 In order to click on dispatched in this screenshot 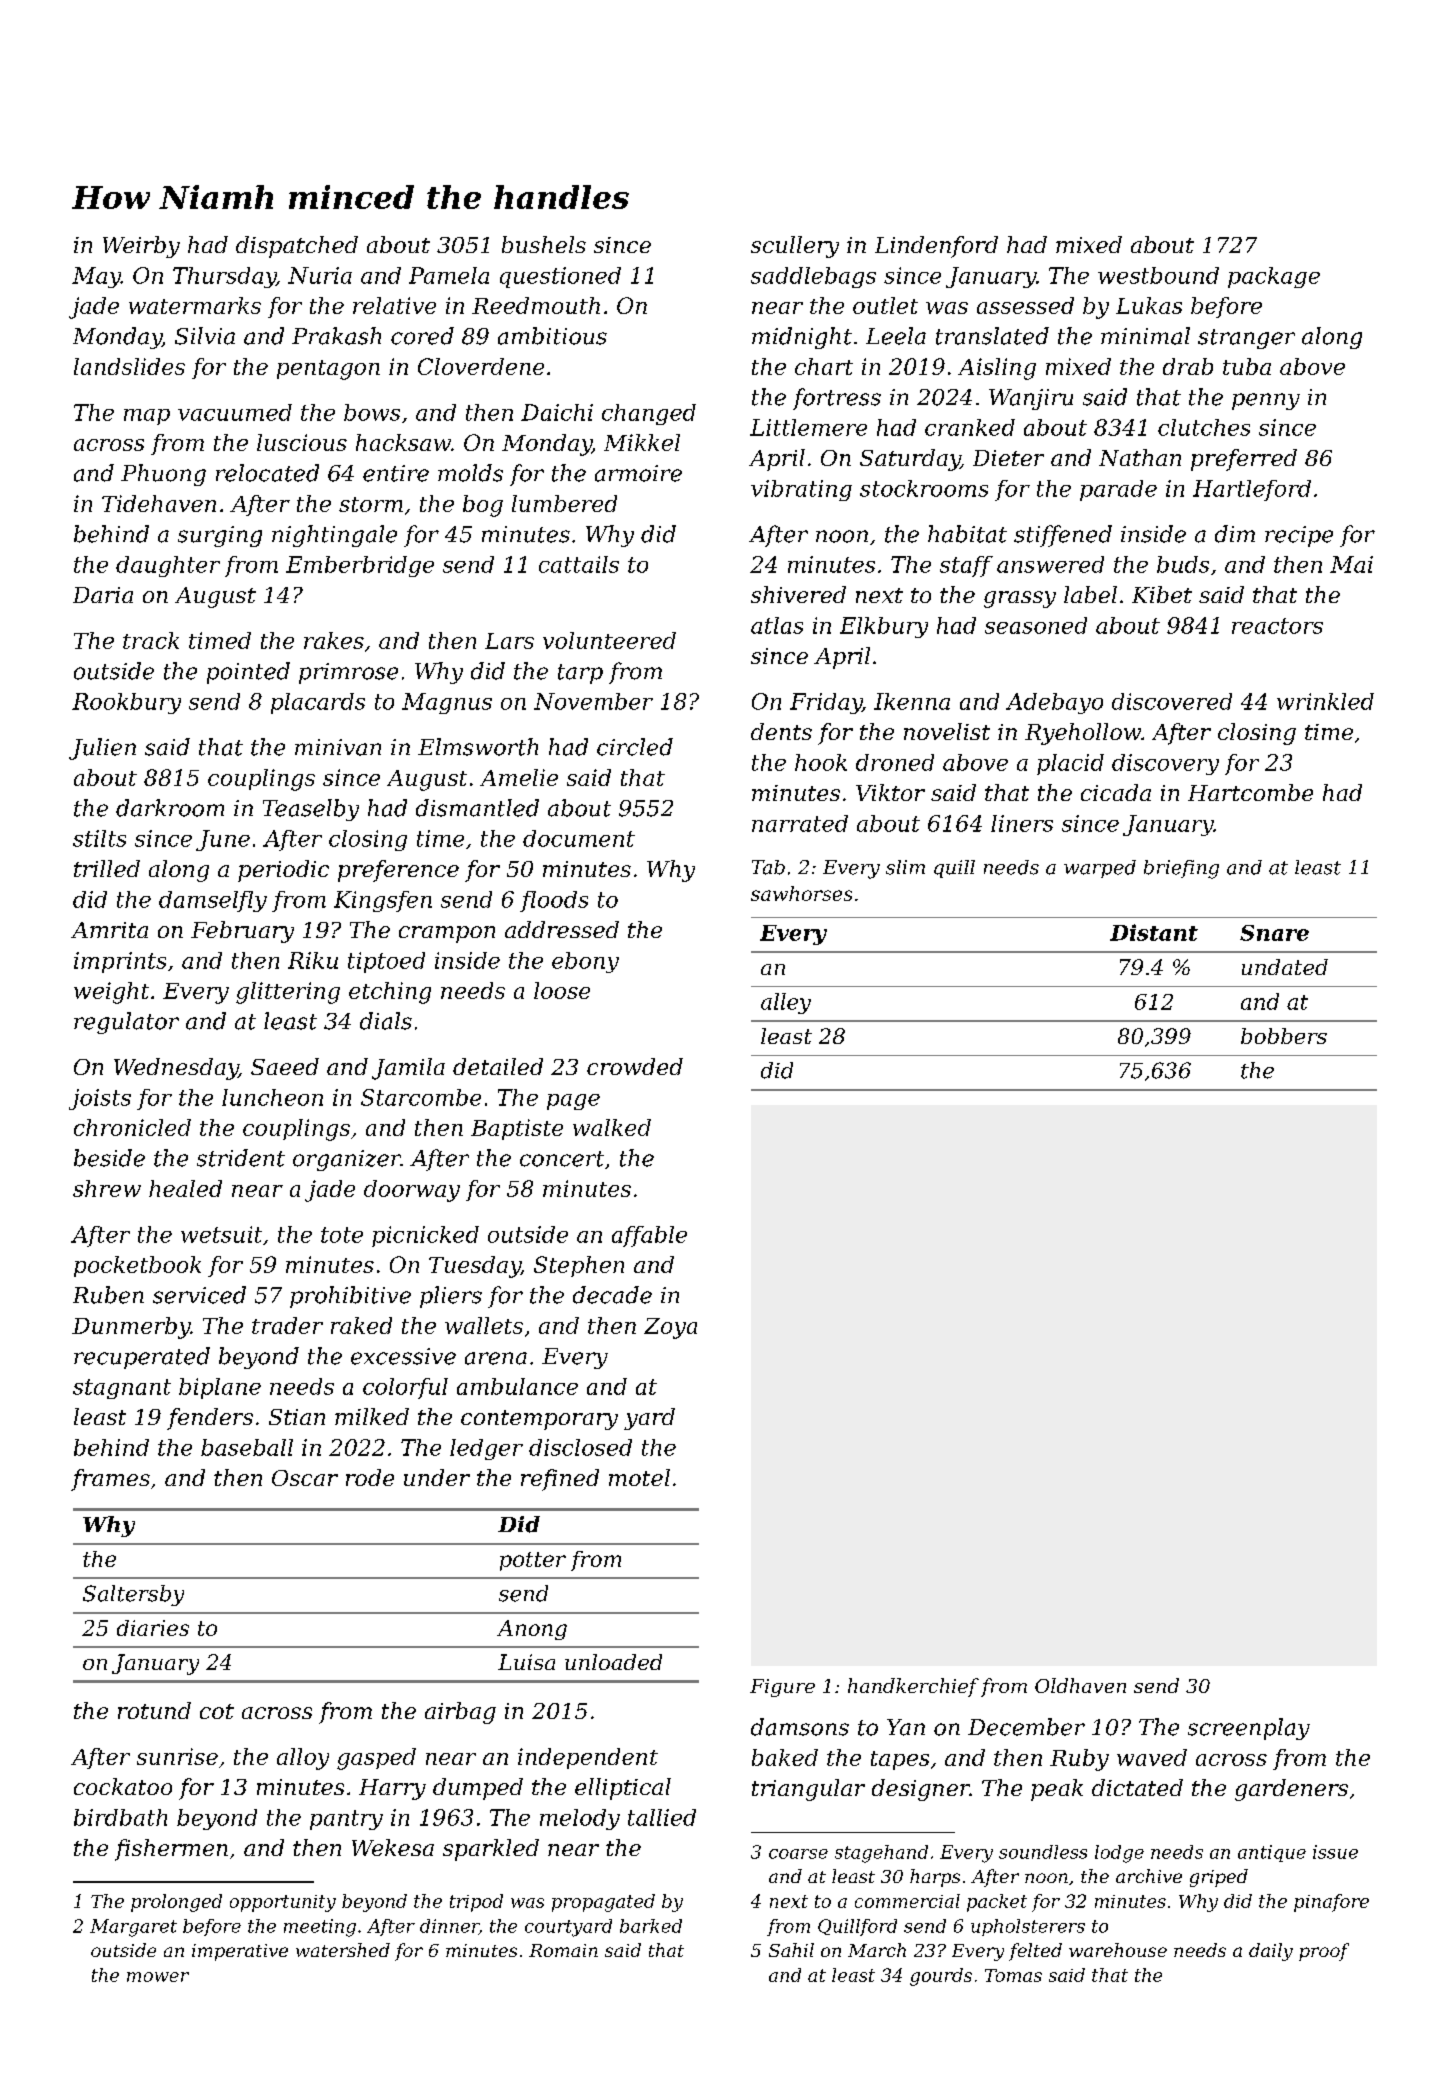, I will do `click(297, 247)`.
